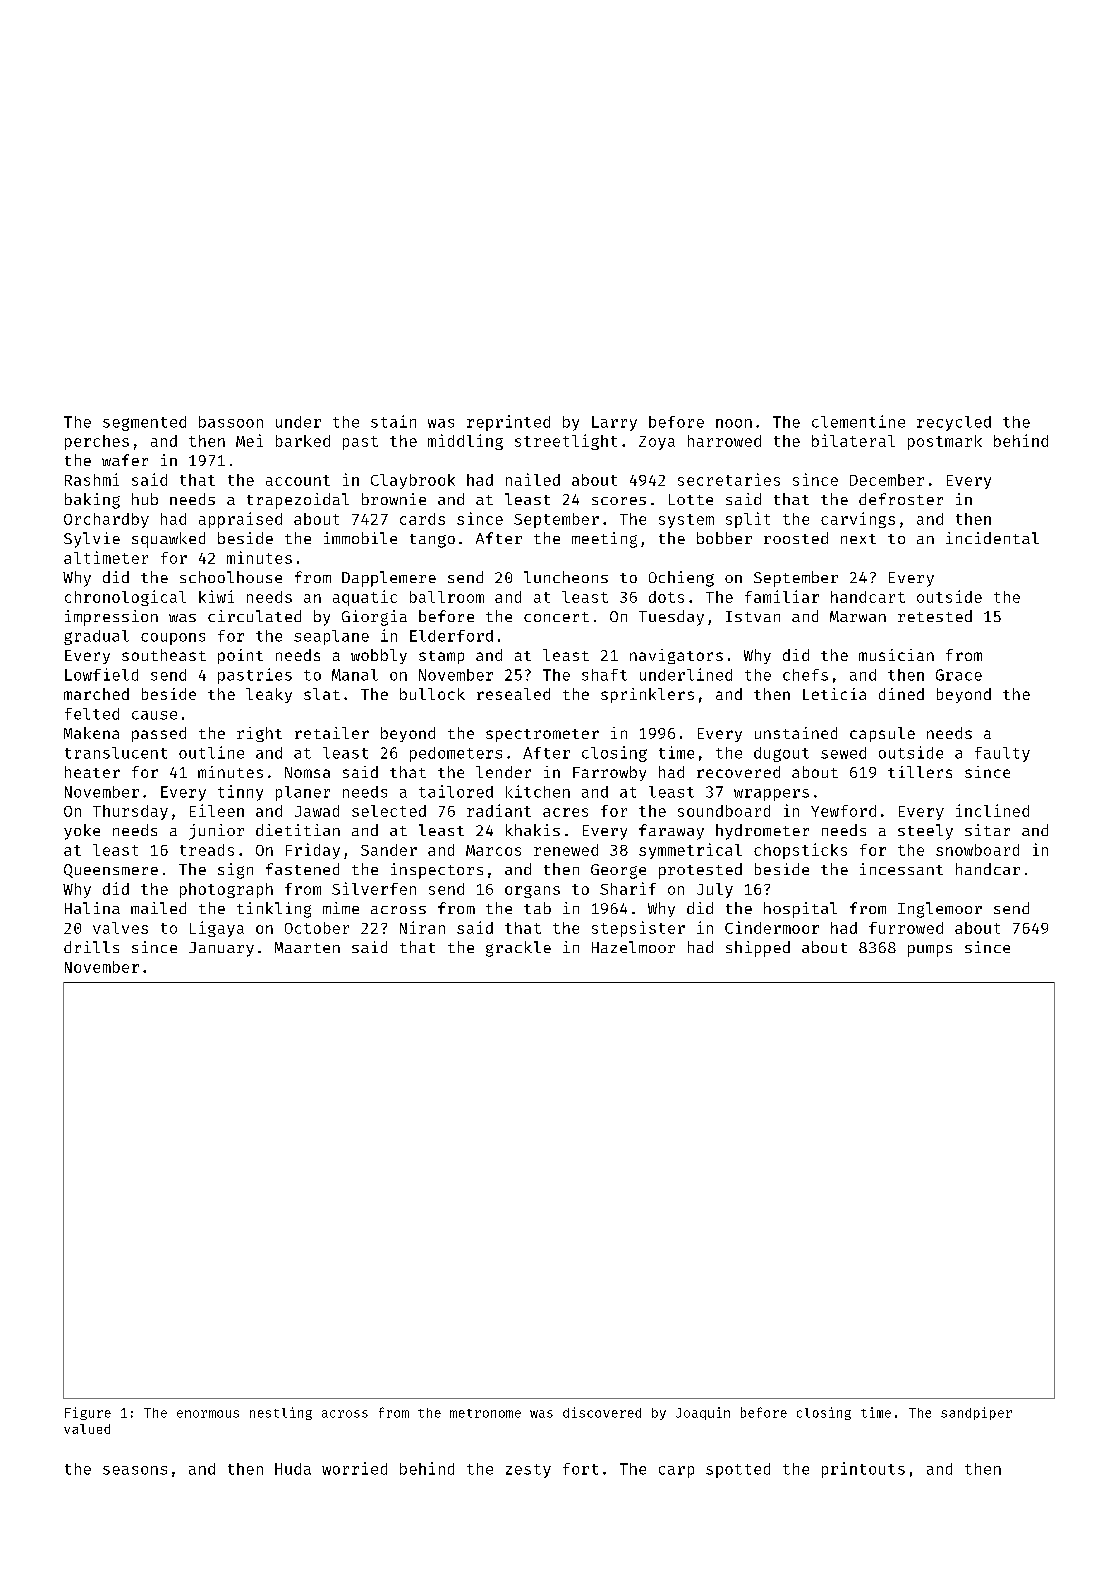 The height and width of the screenshot is (1581, 1118). I want to click on January, so click(221, 949).
